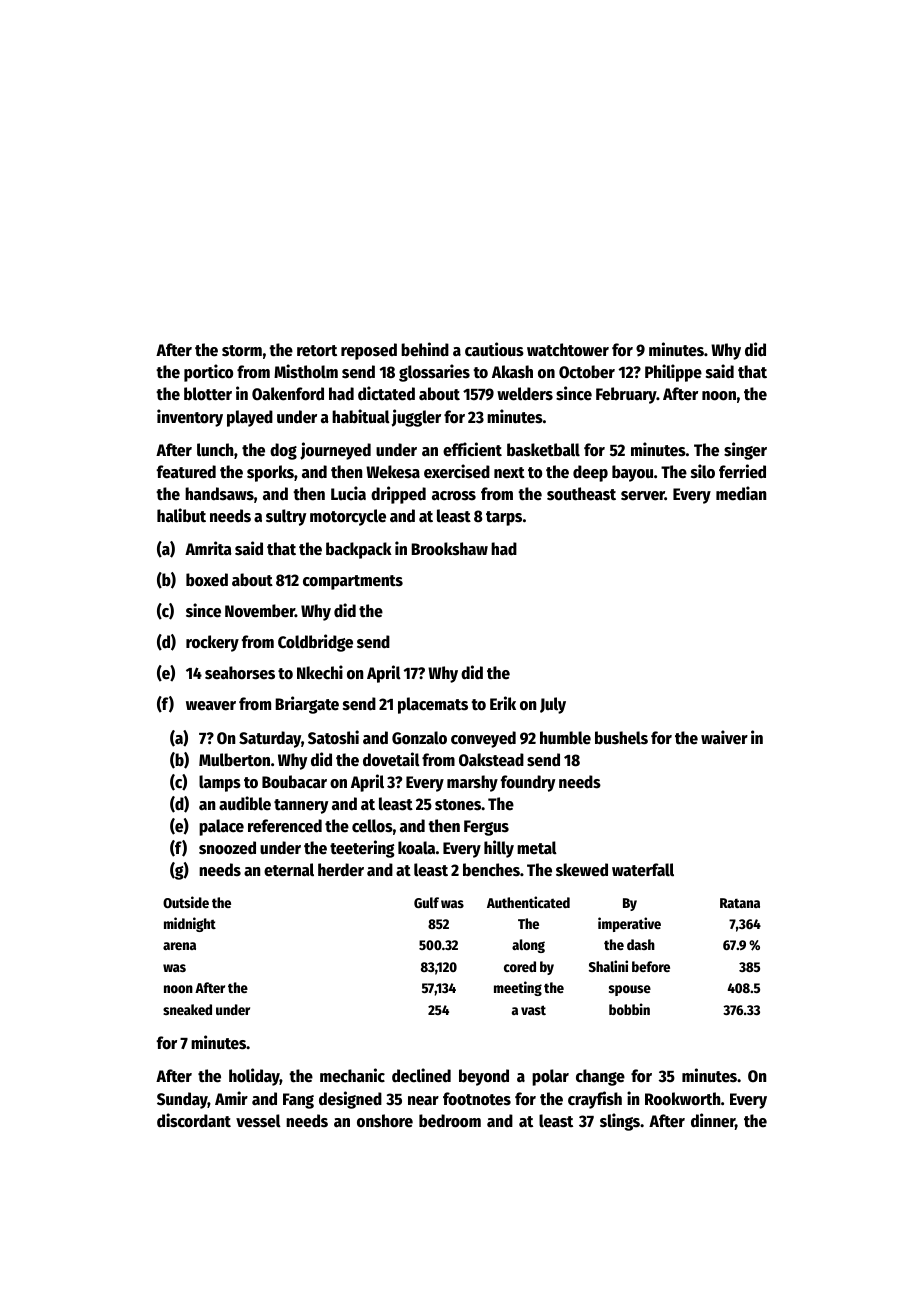 This screenshot has height=1311, width=924. I want to click on Wekesa, so click(393, 472).
